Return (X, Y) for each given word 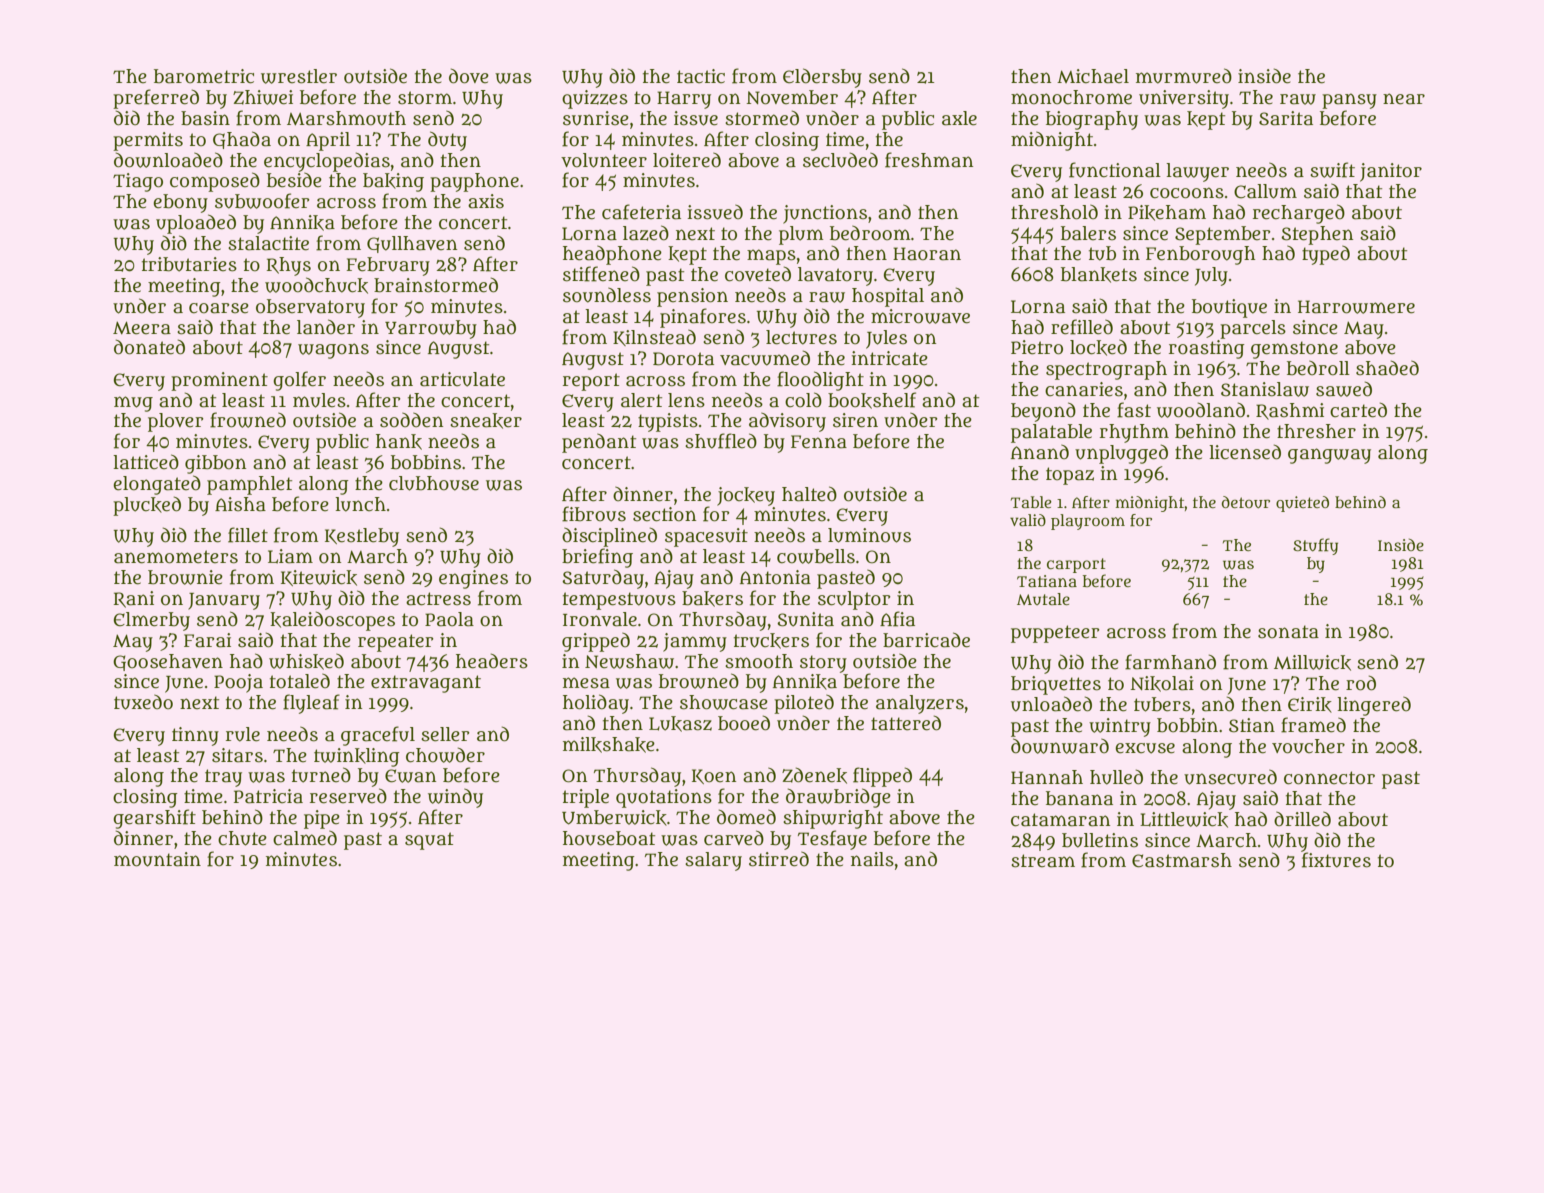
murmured (1184, 76)
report (591, 382)
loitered (687, 160)
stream (1043, 861)
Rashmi (1290, 411)
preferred (156, 99)
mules (319, 400)
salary (713, 861)
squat (429, 841)
